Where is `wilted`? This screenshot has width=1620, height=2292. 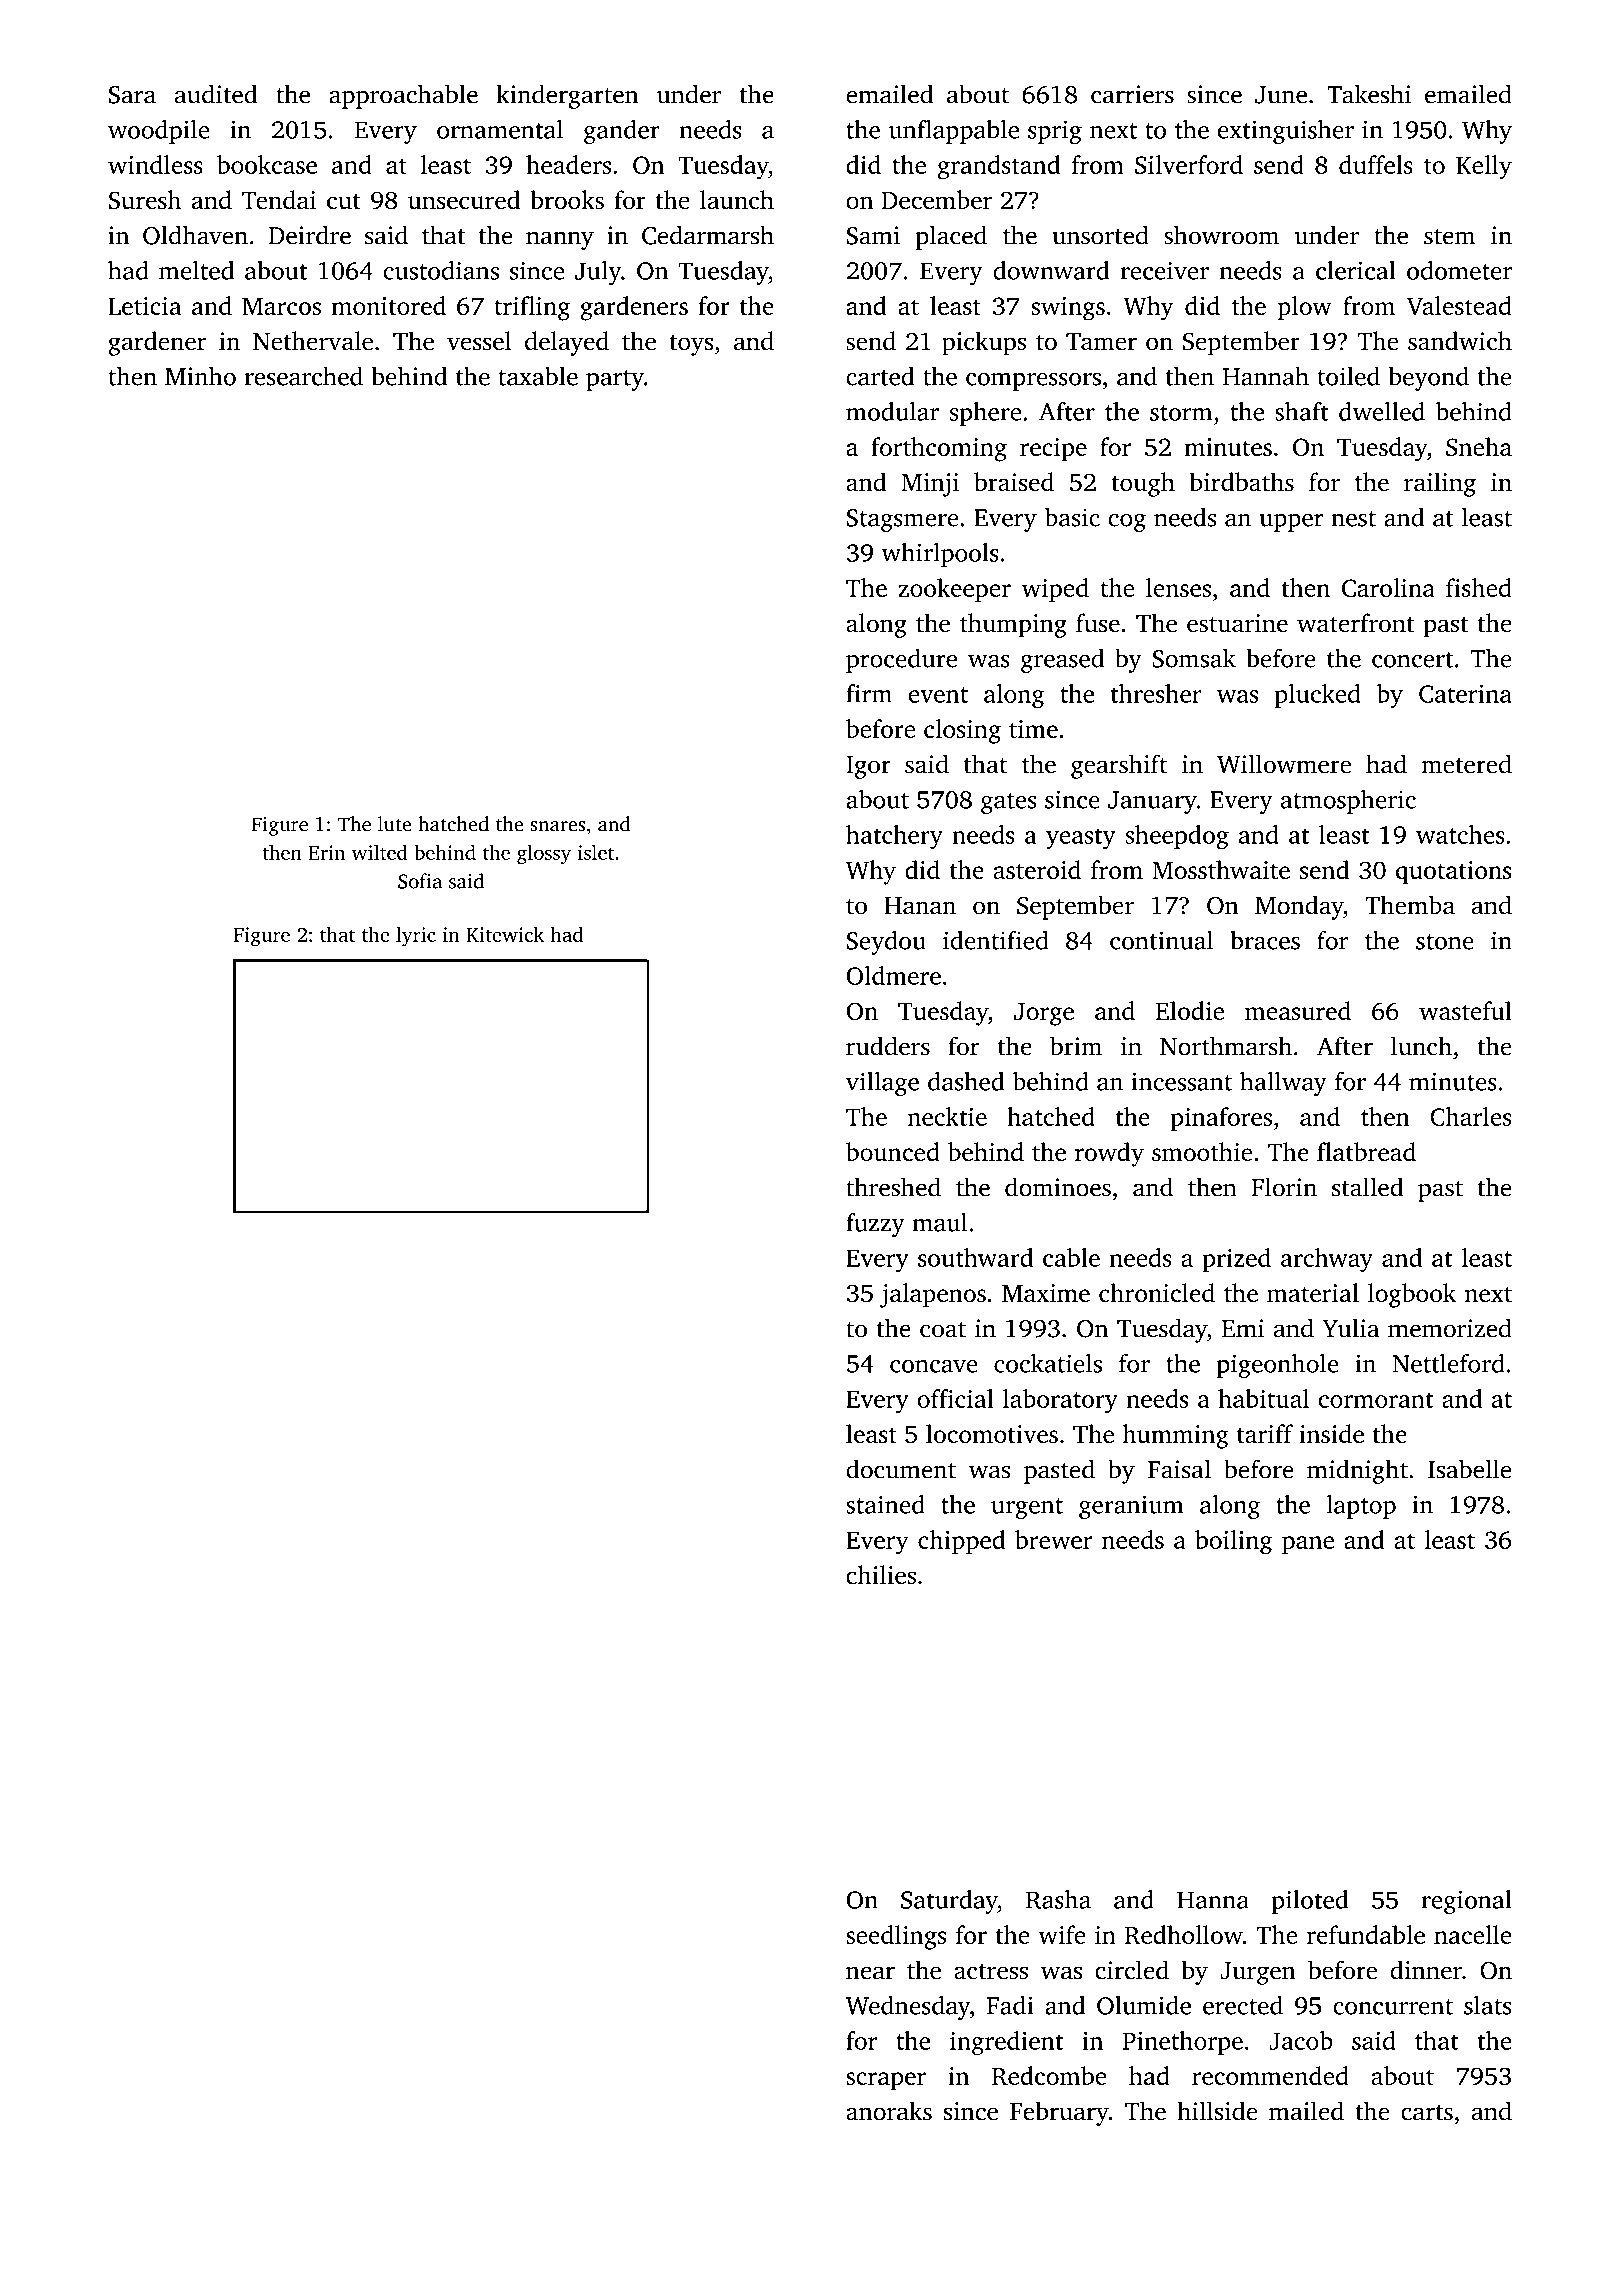 wilted is located at coordinates (380, 852).
